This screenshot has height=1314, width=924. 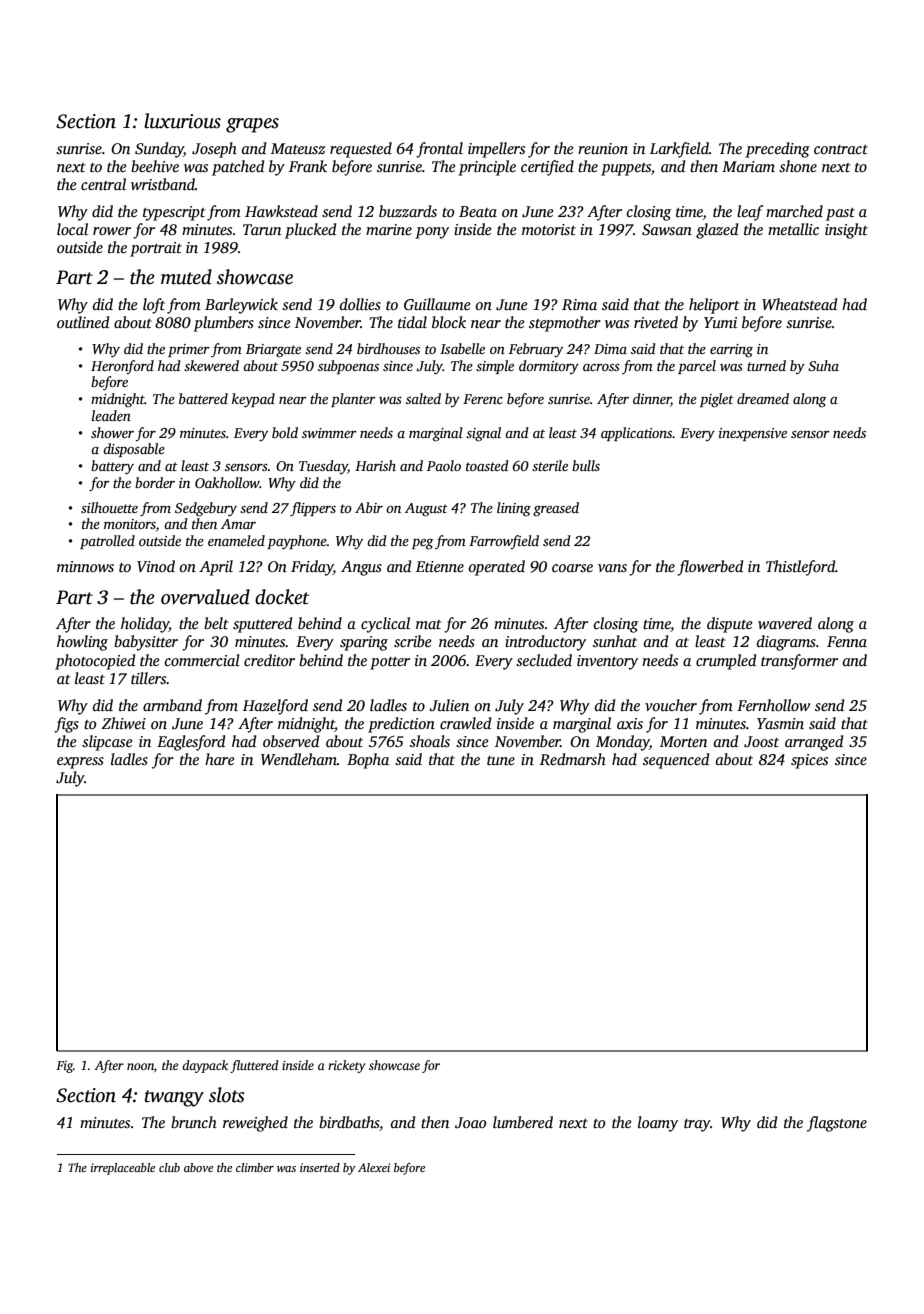 I want to click on rower, so click(x=112, y=231).
